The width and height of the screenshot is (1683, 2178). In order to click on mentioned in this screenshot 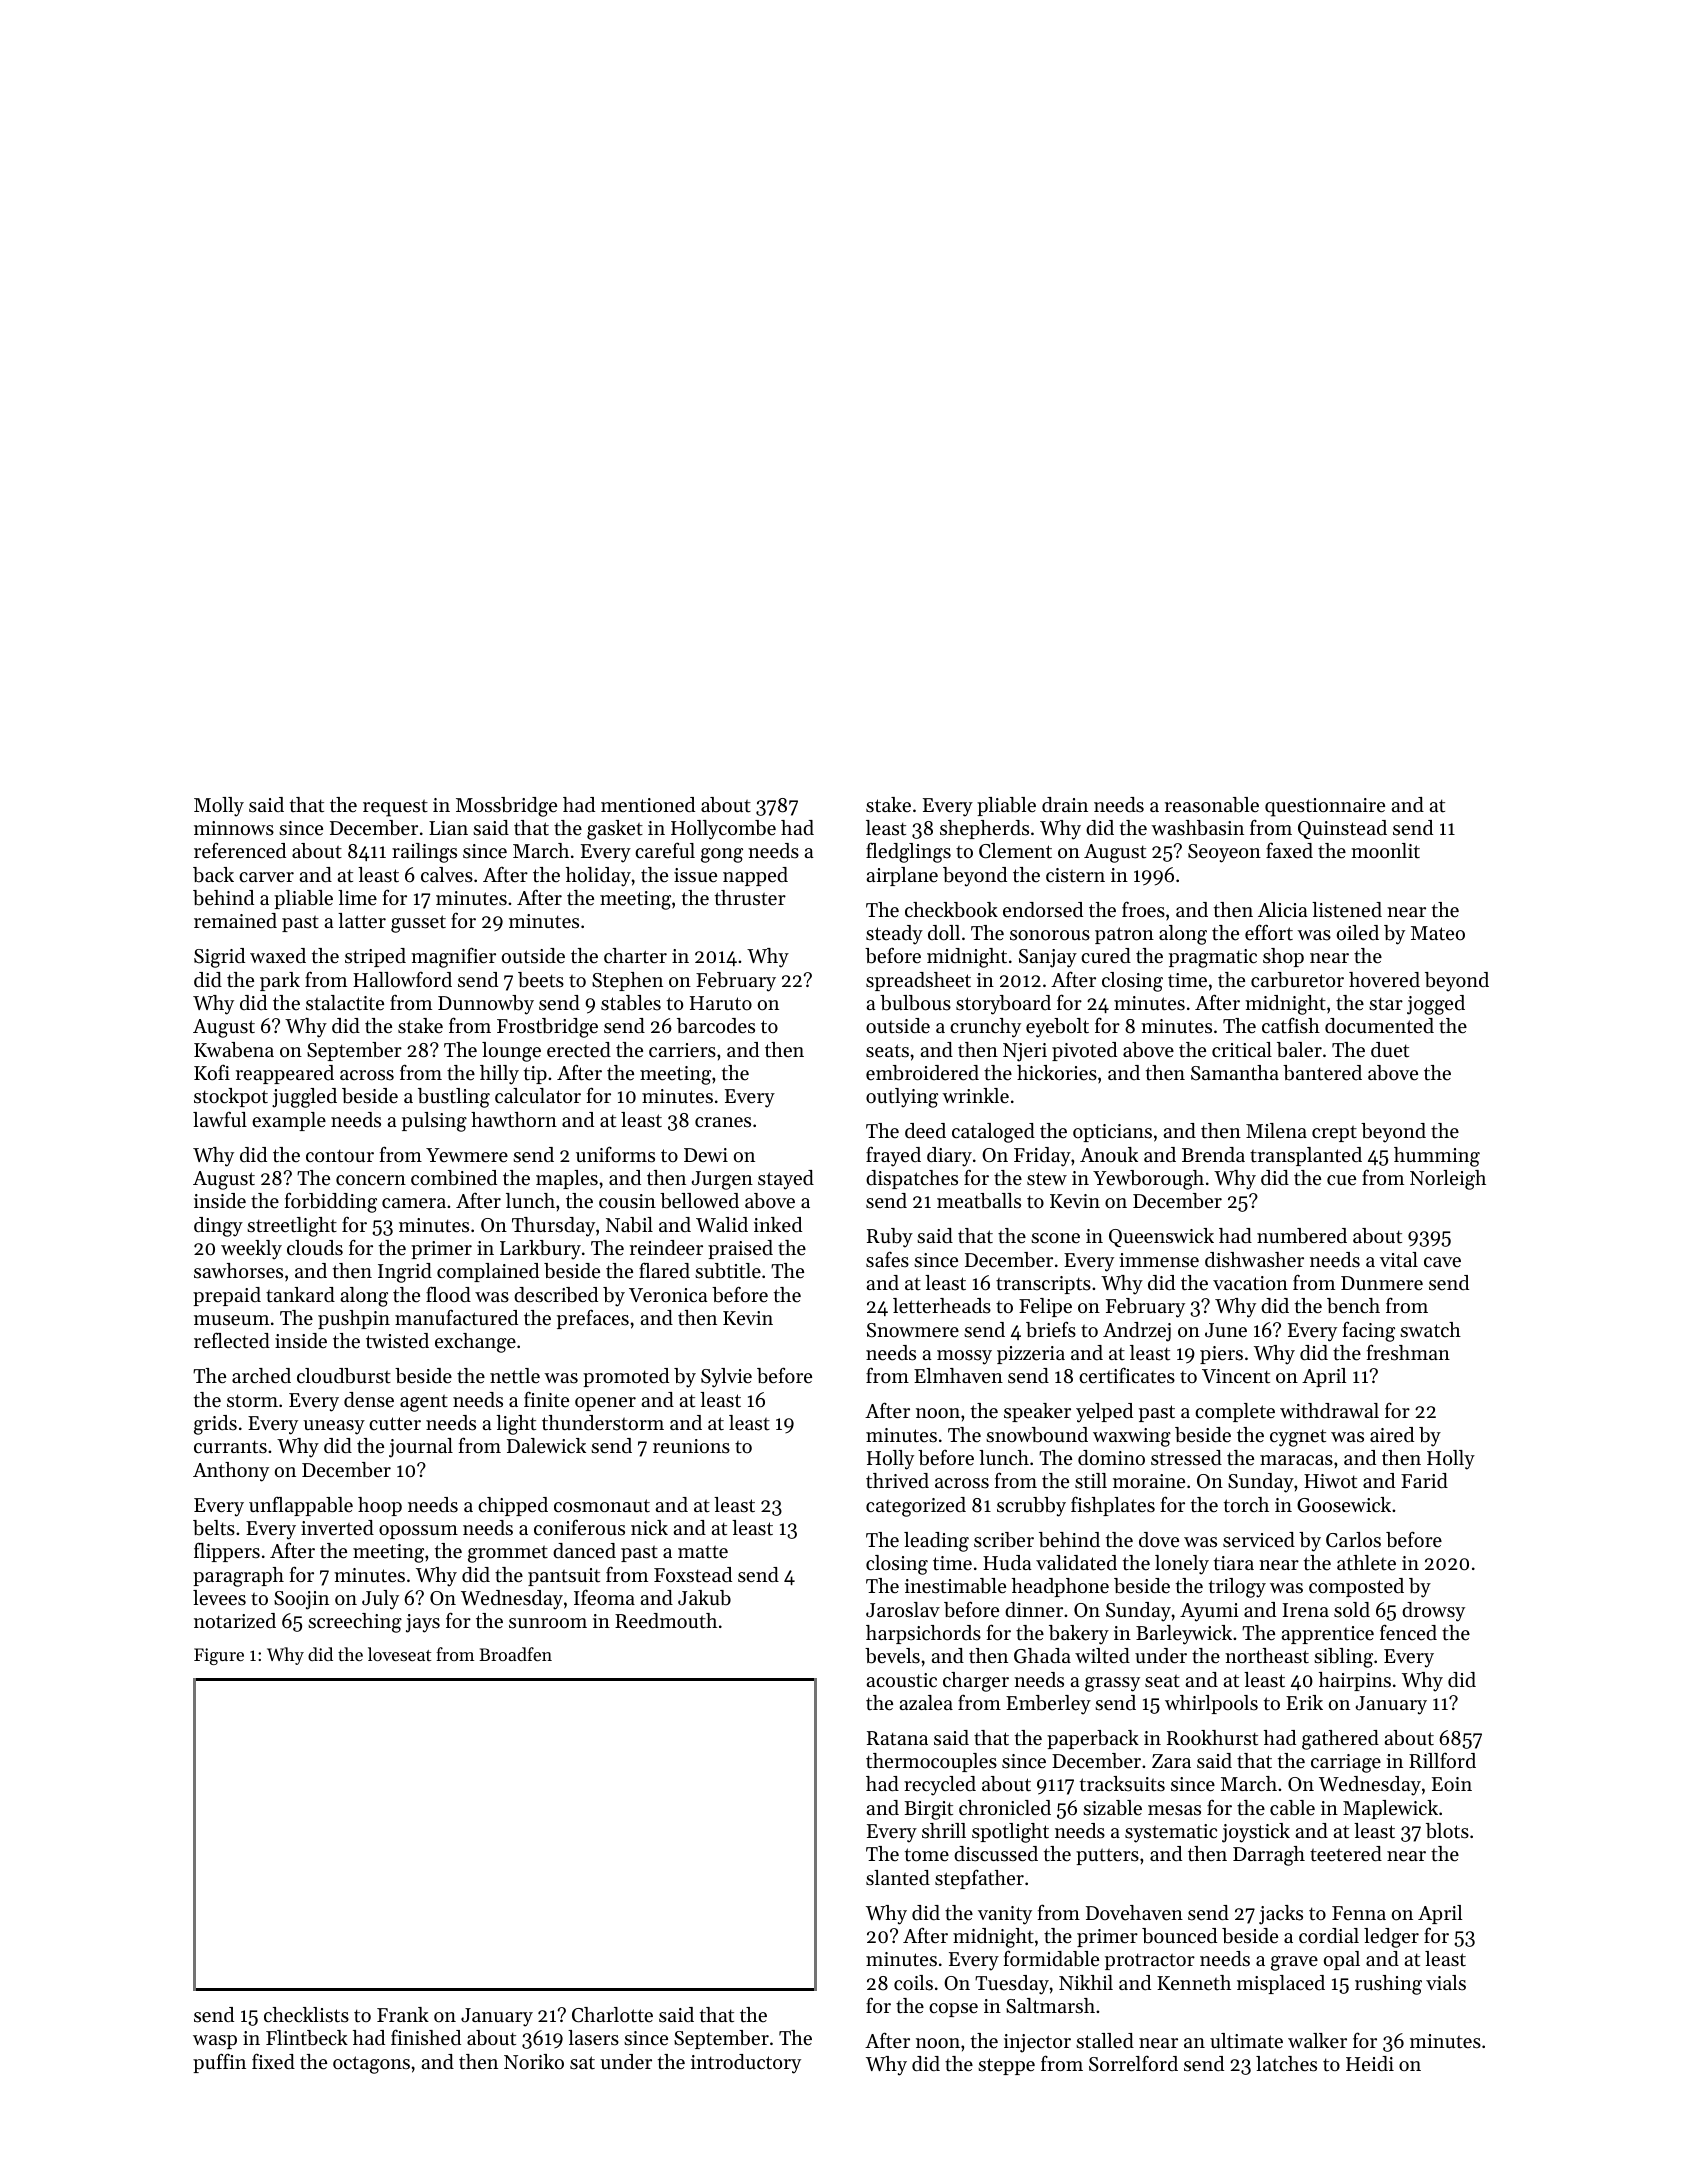, I will do `click(648, 805)`.
